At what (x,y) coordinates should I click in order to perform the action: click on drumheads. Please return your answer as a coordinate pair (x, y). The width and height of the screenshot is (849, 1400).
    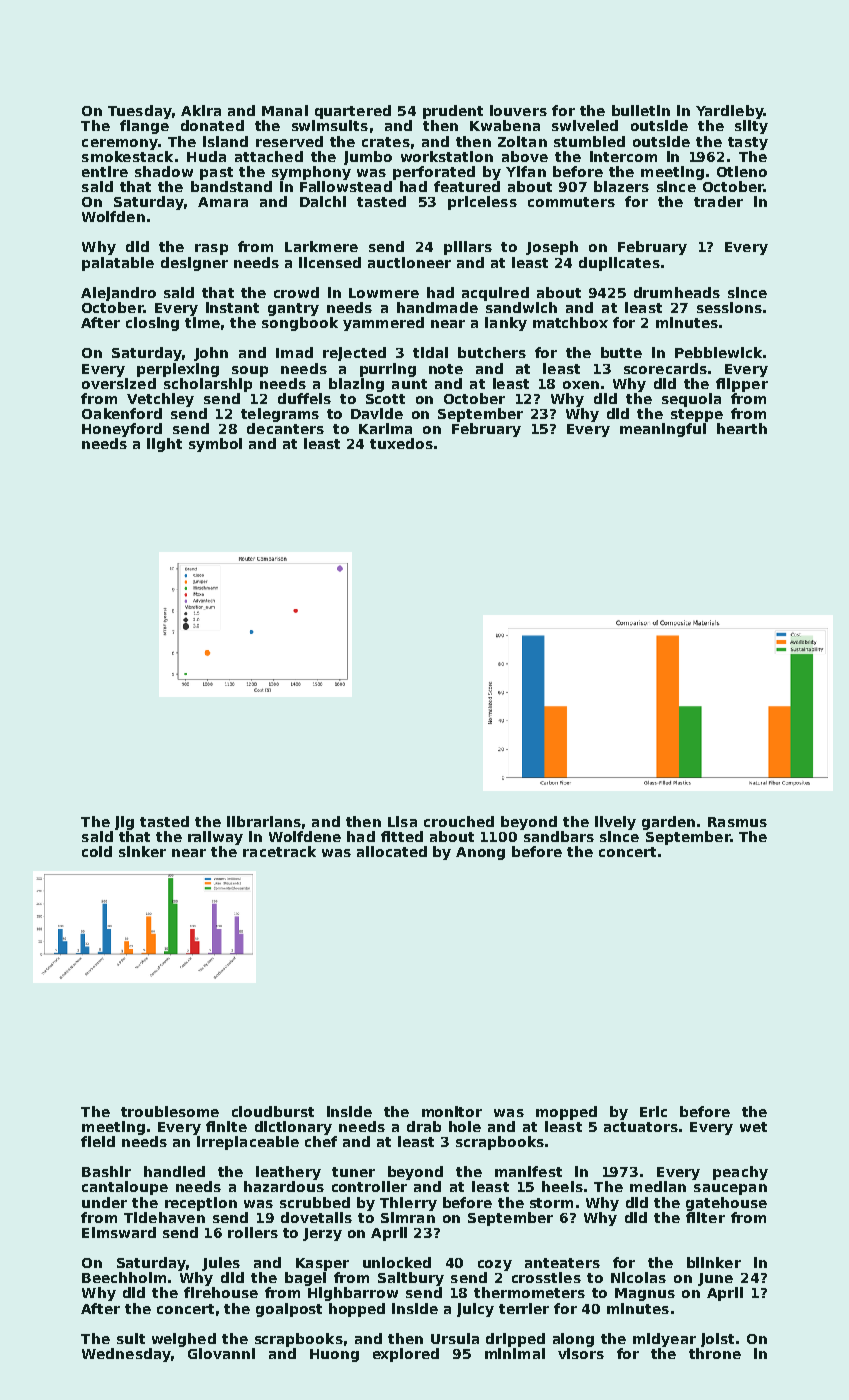
    Looking at the image, I should click on (677, 292).
